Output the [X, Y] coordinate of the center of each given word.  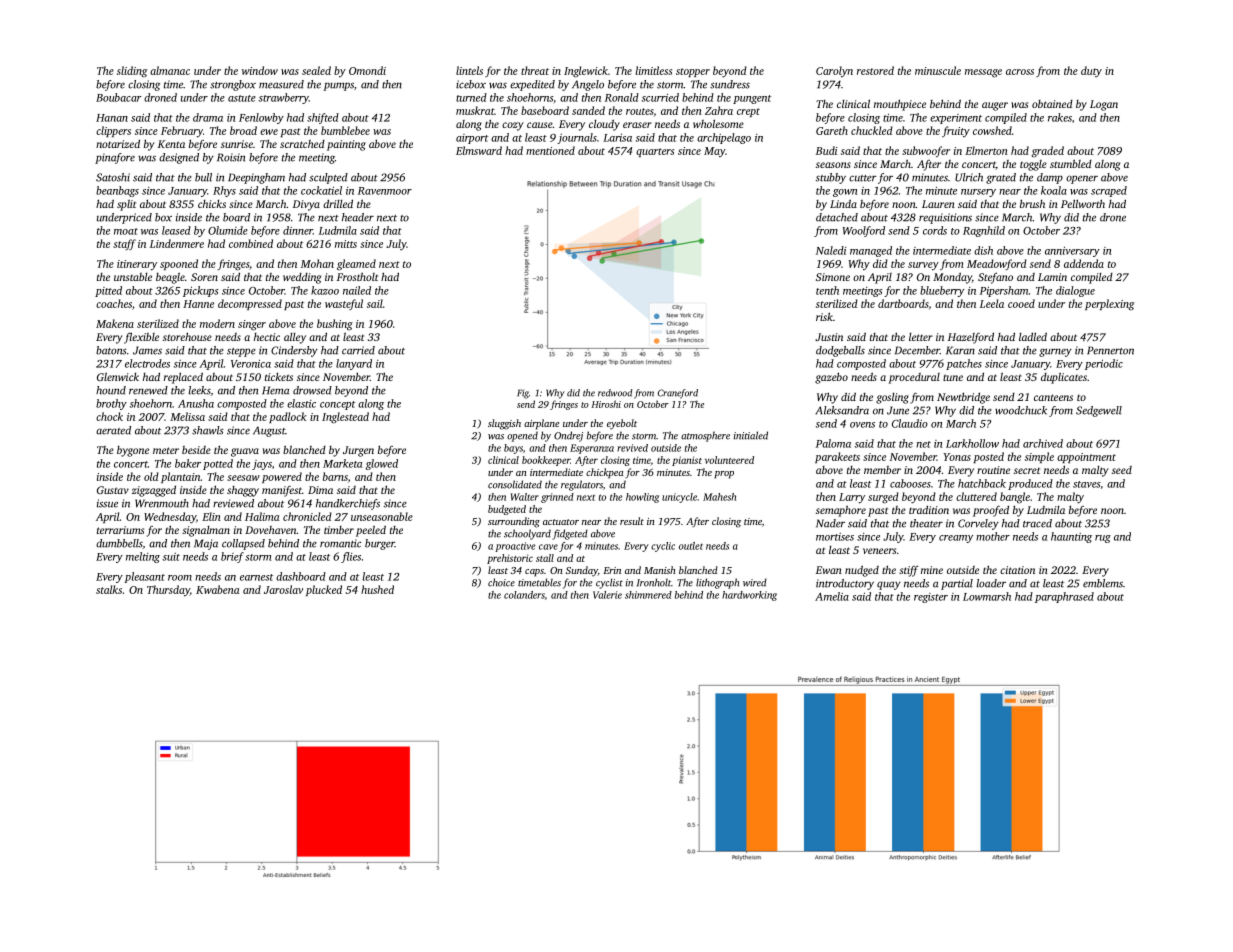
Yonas [957, 457]
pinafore [115, 158]
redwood [615, 393]
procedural [914, 378]
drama [208, 117]
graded [1047, 152]
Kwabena [218, 589]
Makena [115, 323]
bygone [133, 451]
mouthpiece [900, 105]
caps [534, 573]
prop [724, 475]
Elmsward [479, 150]
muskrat [475, 110]
